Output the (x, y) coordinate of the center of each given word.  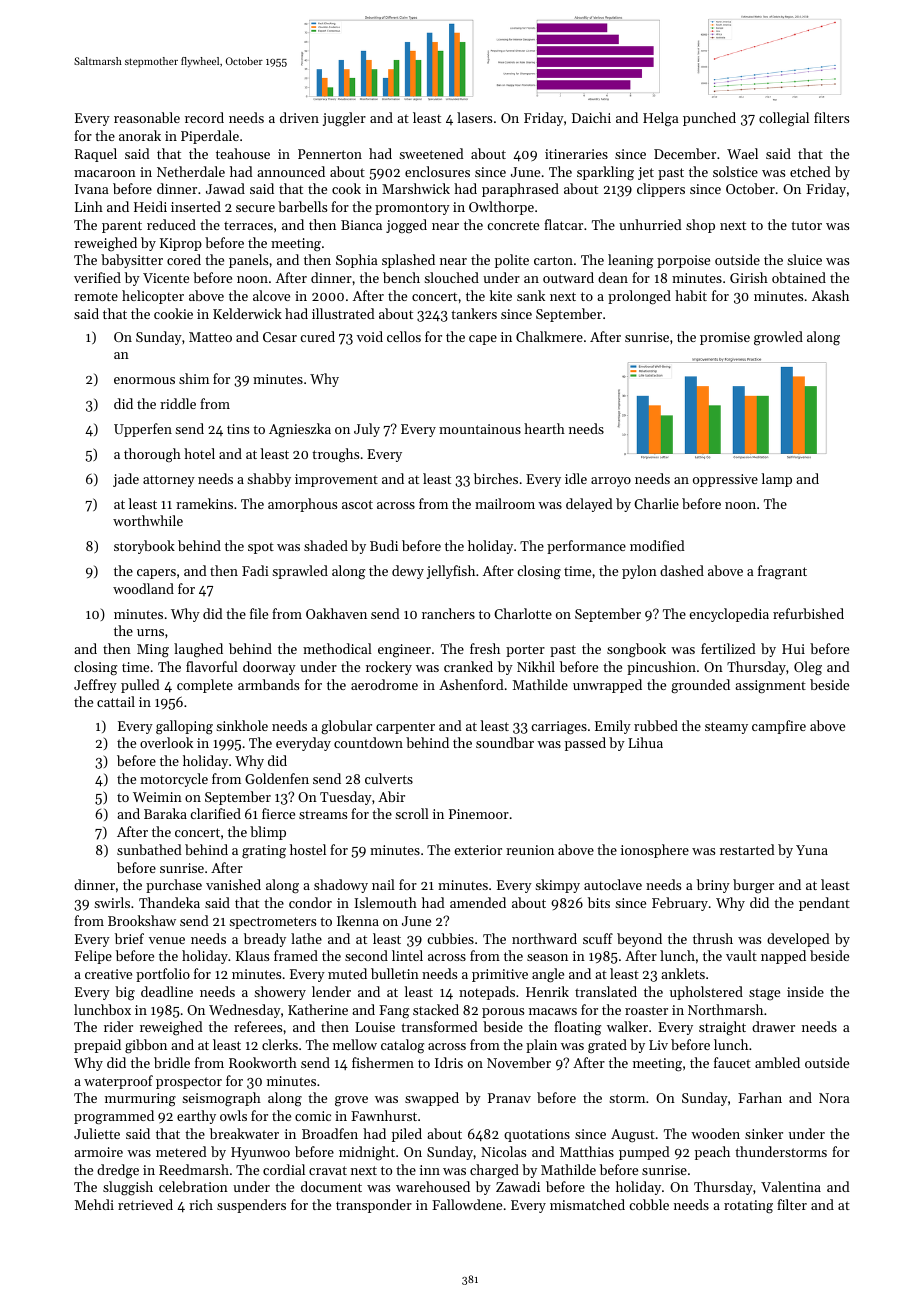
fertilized (728, 648)
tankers (474, 313)
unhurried (650, 224)
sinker (764, 1133)
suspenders (251, 1206)
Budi (384, 545)
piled (407, 1135)
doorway (269, 668)
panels (248, 261)
